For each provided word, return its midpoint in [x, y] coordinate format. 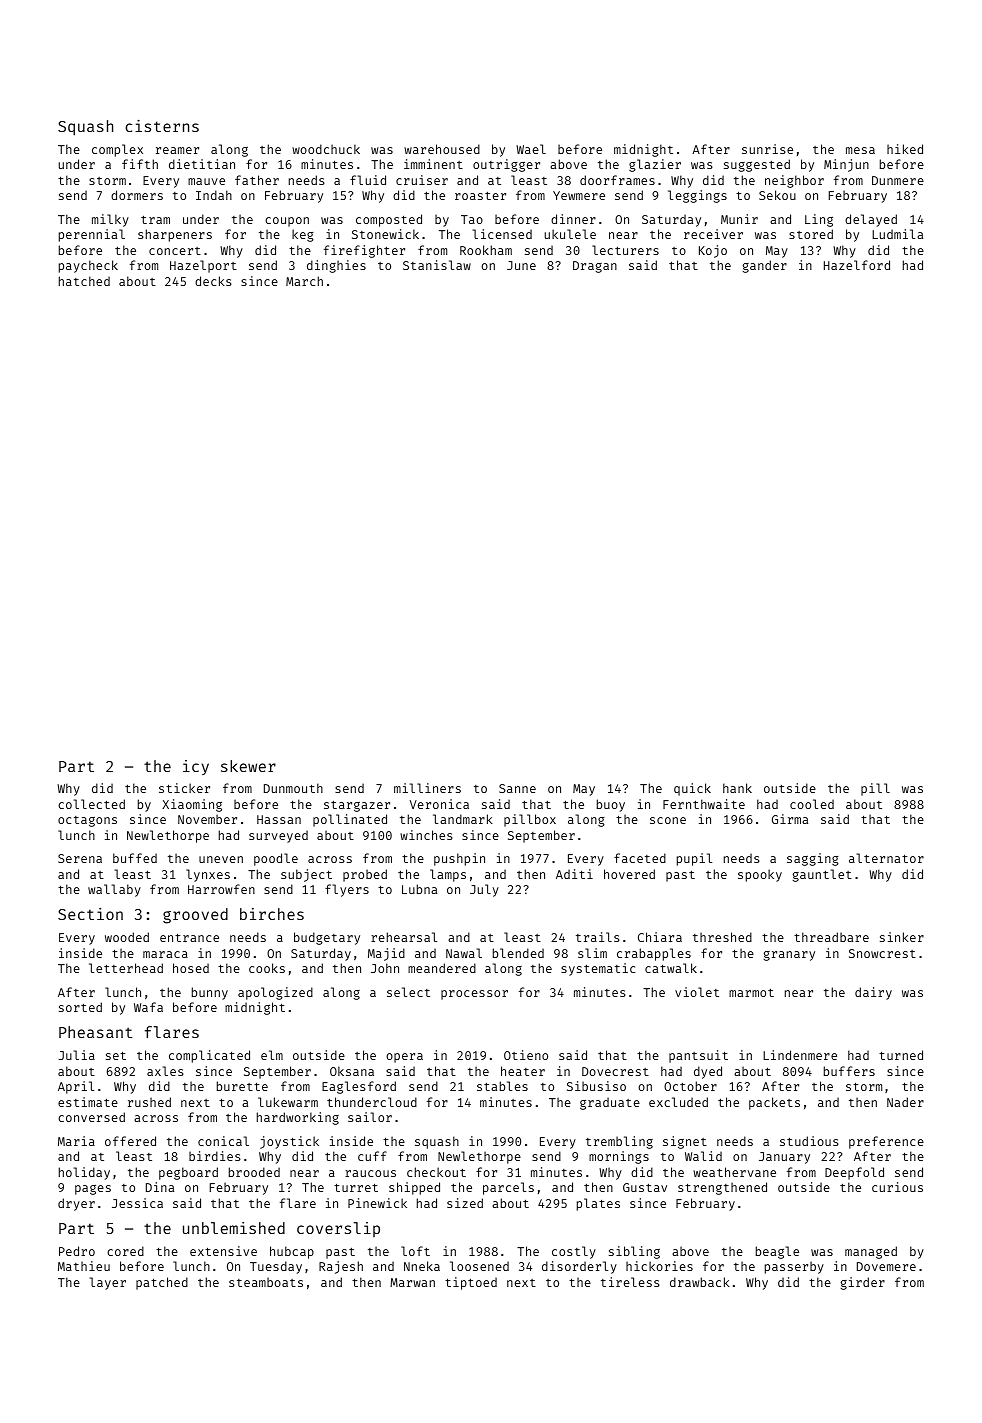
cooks [267, 968]
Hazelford [857, 265]
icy [196, 767]
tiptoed [471, 1283]
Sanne [517, 788]
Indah [214, 195]
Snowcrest [882, 953]
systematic [598, 969]
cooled [812, 804]
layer [108, 1283]
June [521, 265]
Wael [531, 149]
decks [213, 281]
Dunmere [898, 180]
